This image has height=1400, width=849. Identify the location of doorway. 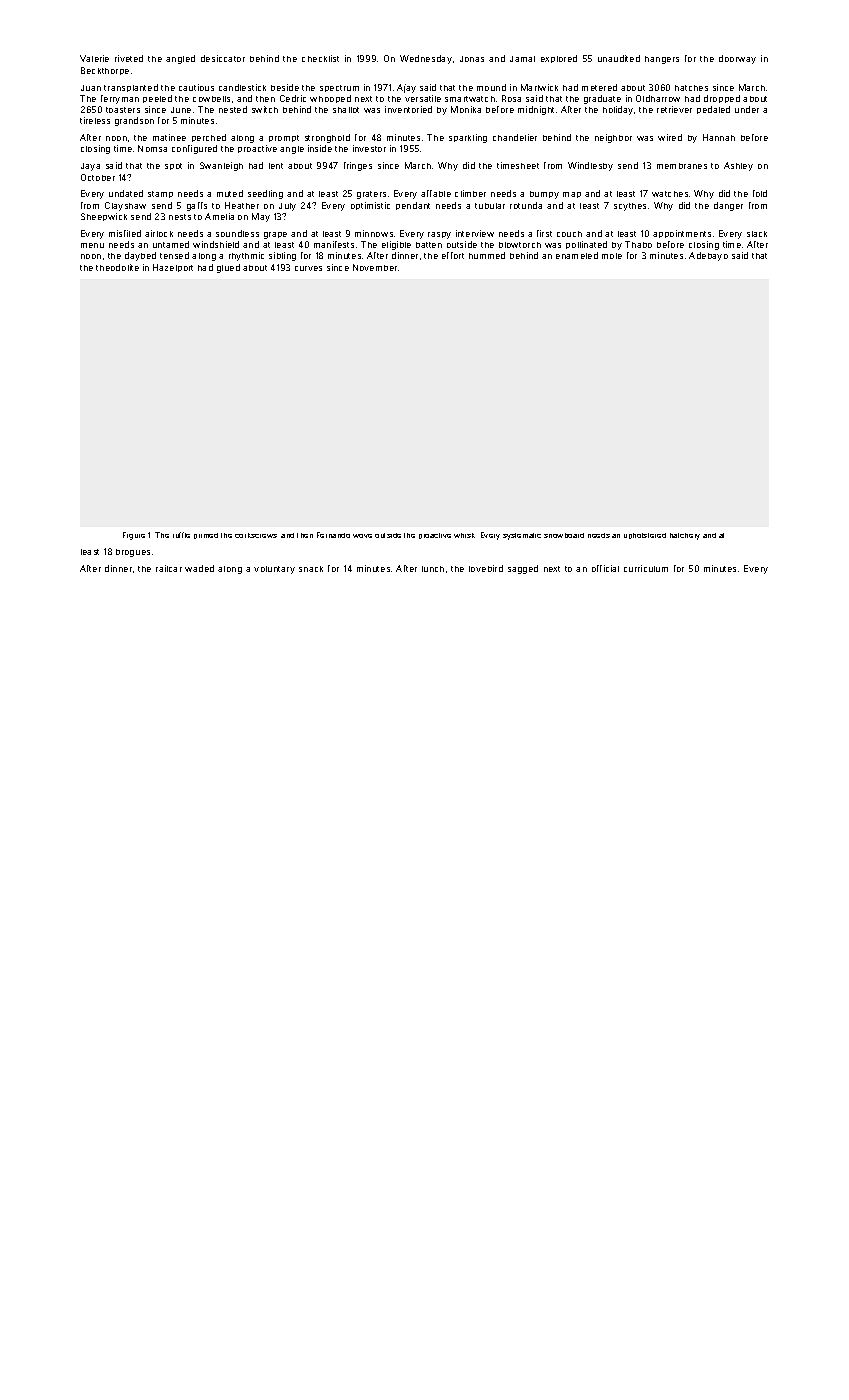
(737, 59).
